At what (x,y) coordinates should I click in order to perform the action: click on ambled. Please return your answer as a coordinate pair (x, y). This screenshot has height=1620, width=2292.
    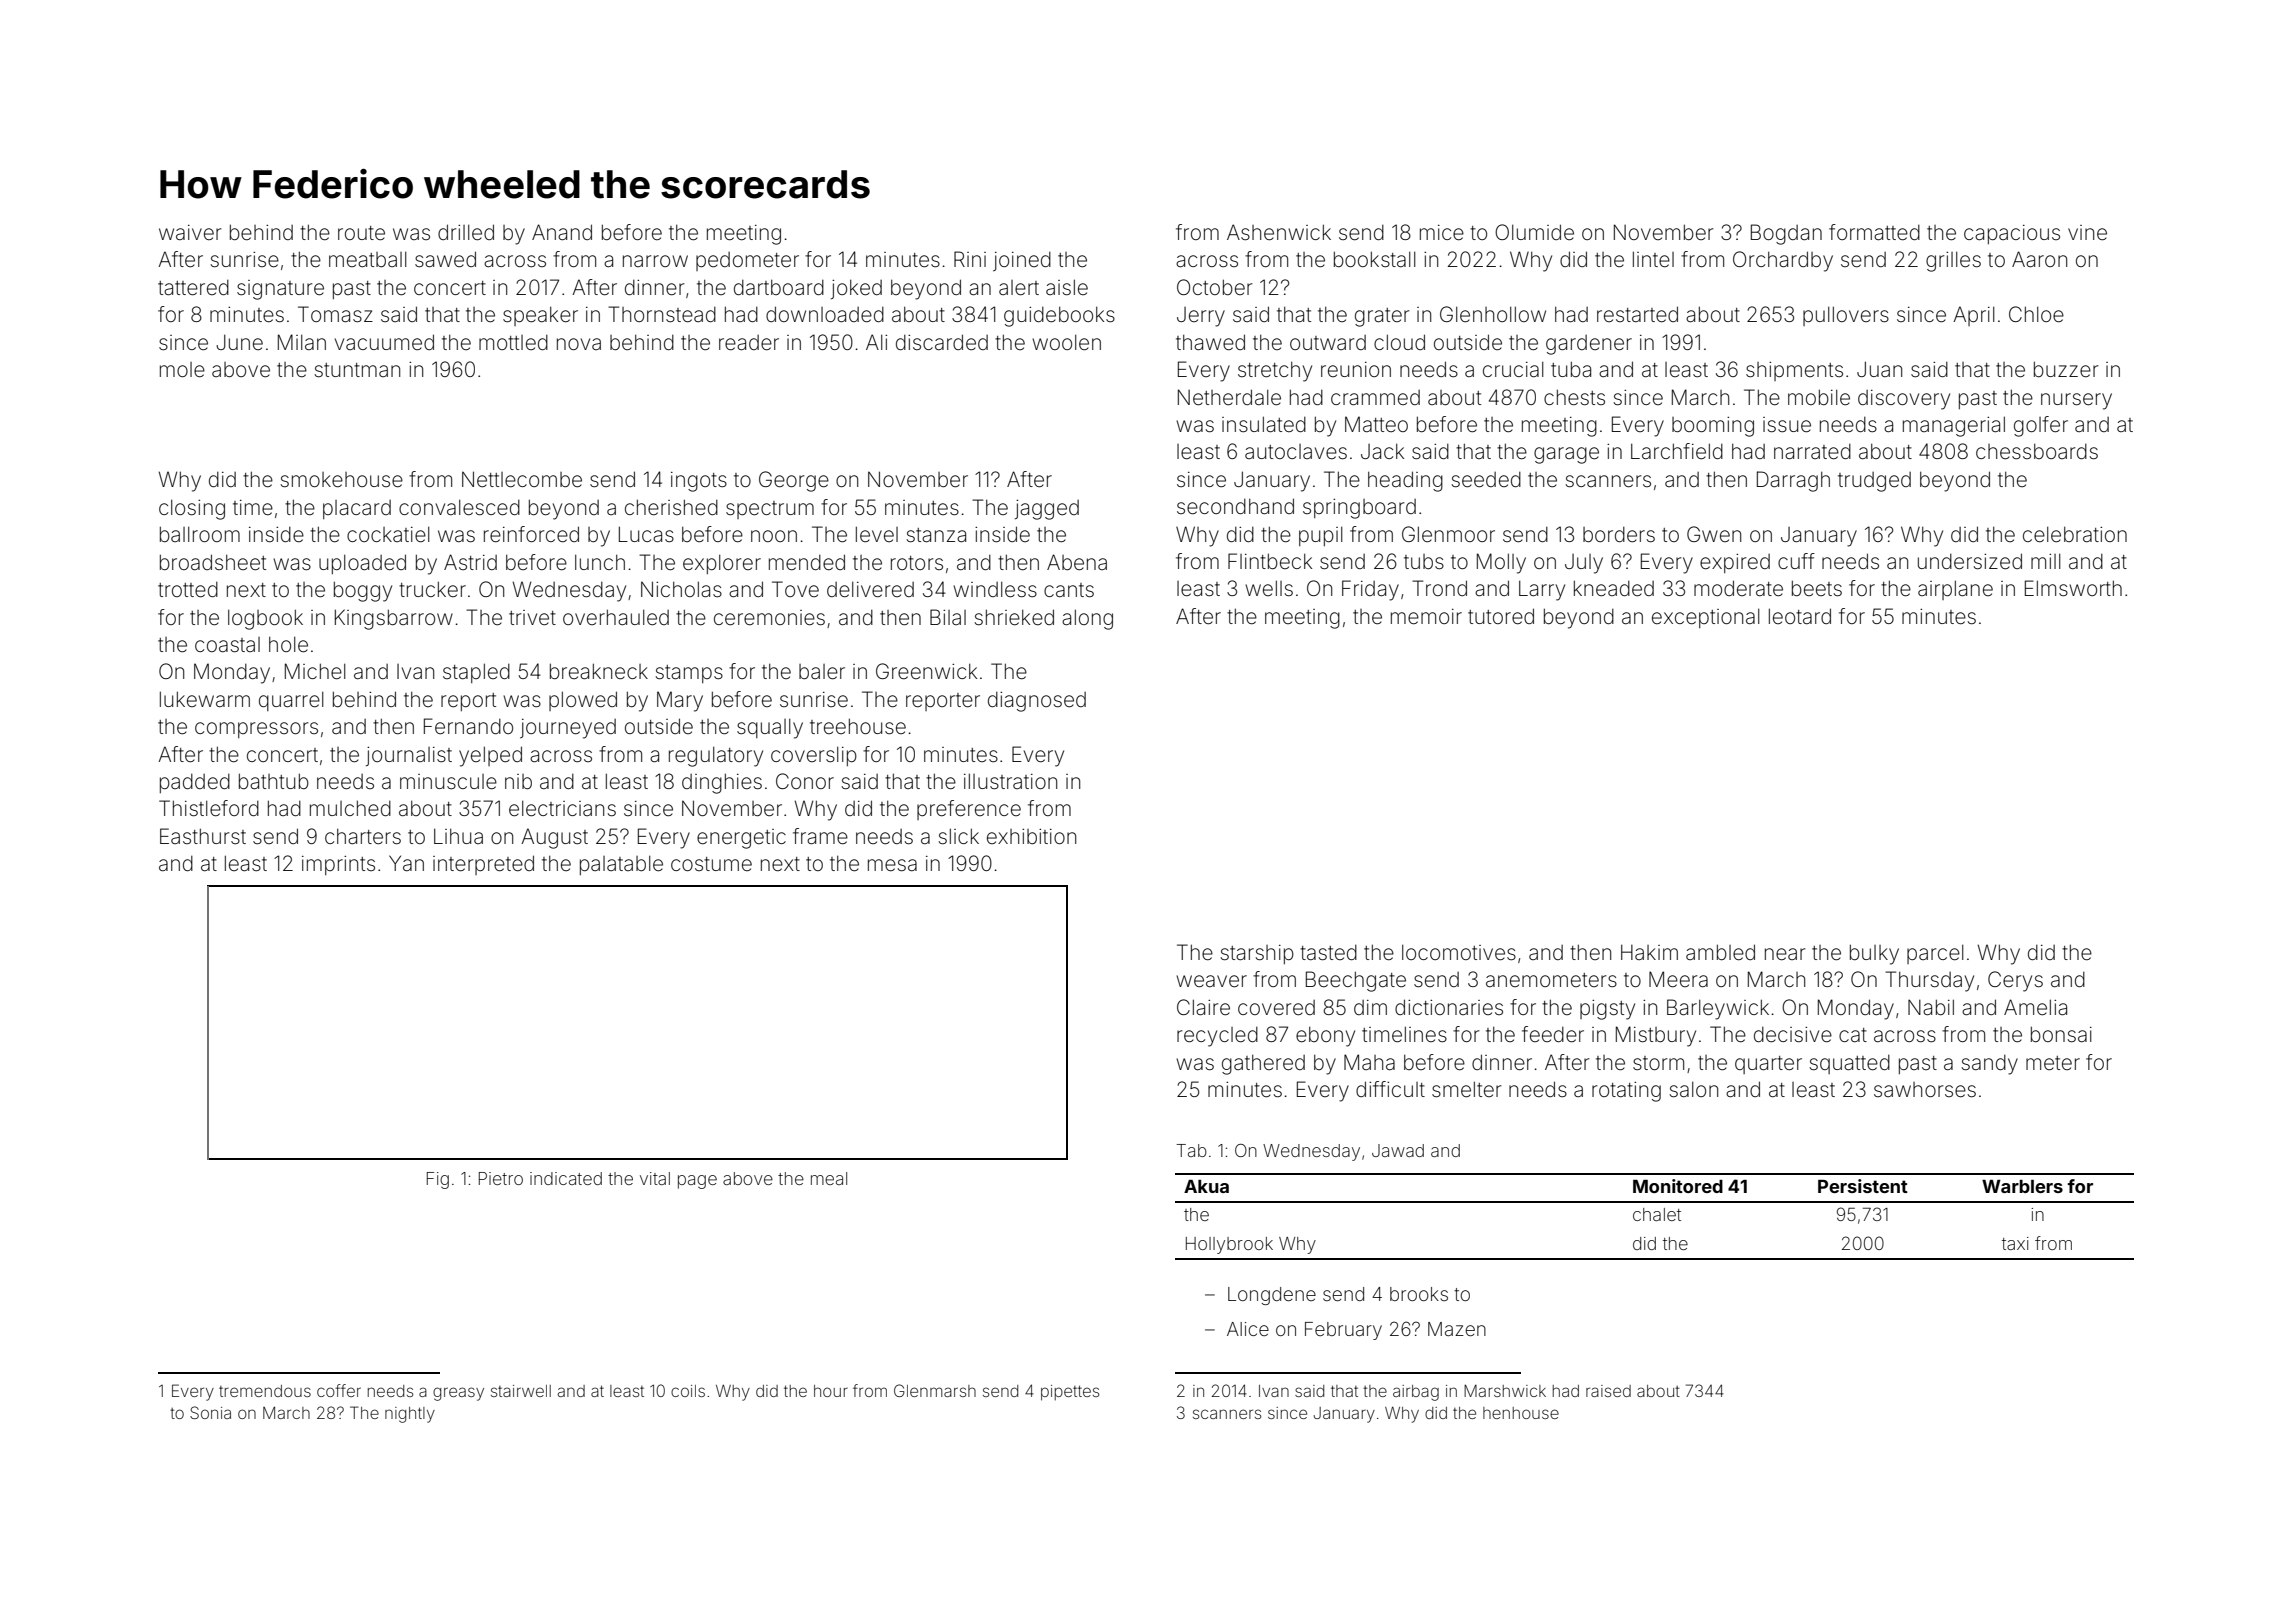
    Looking at the image, I should click on (1720, 952).
